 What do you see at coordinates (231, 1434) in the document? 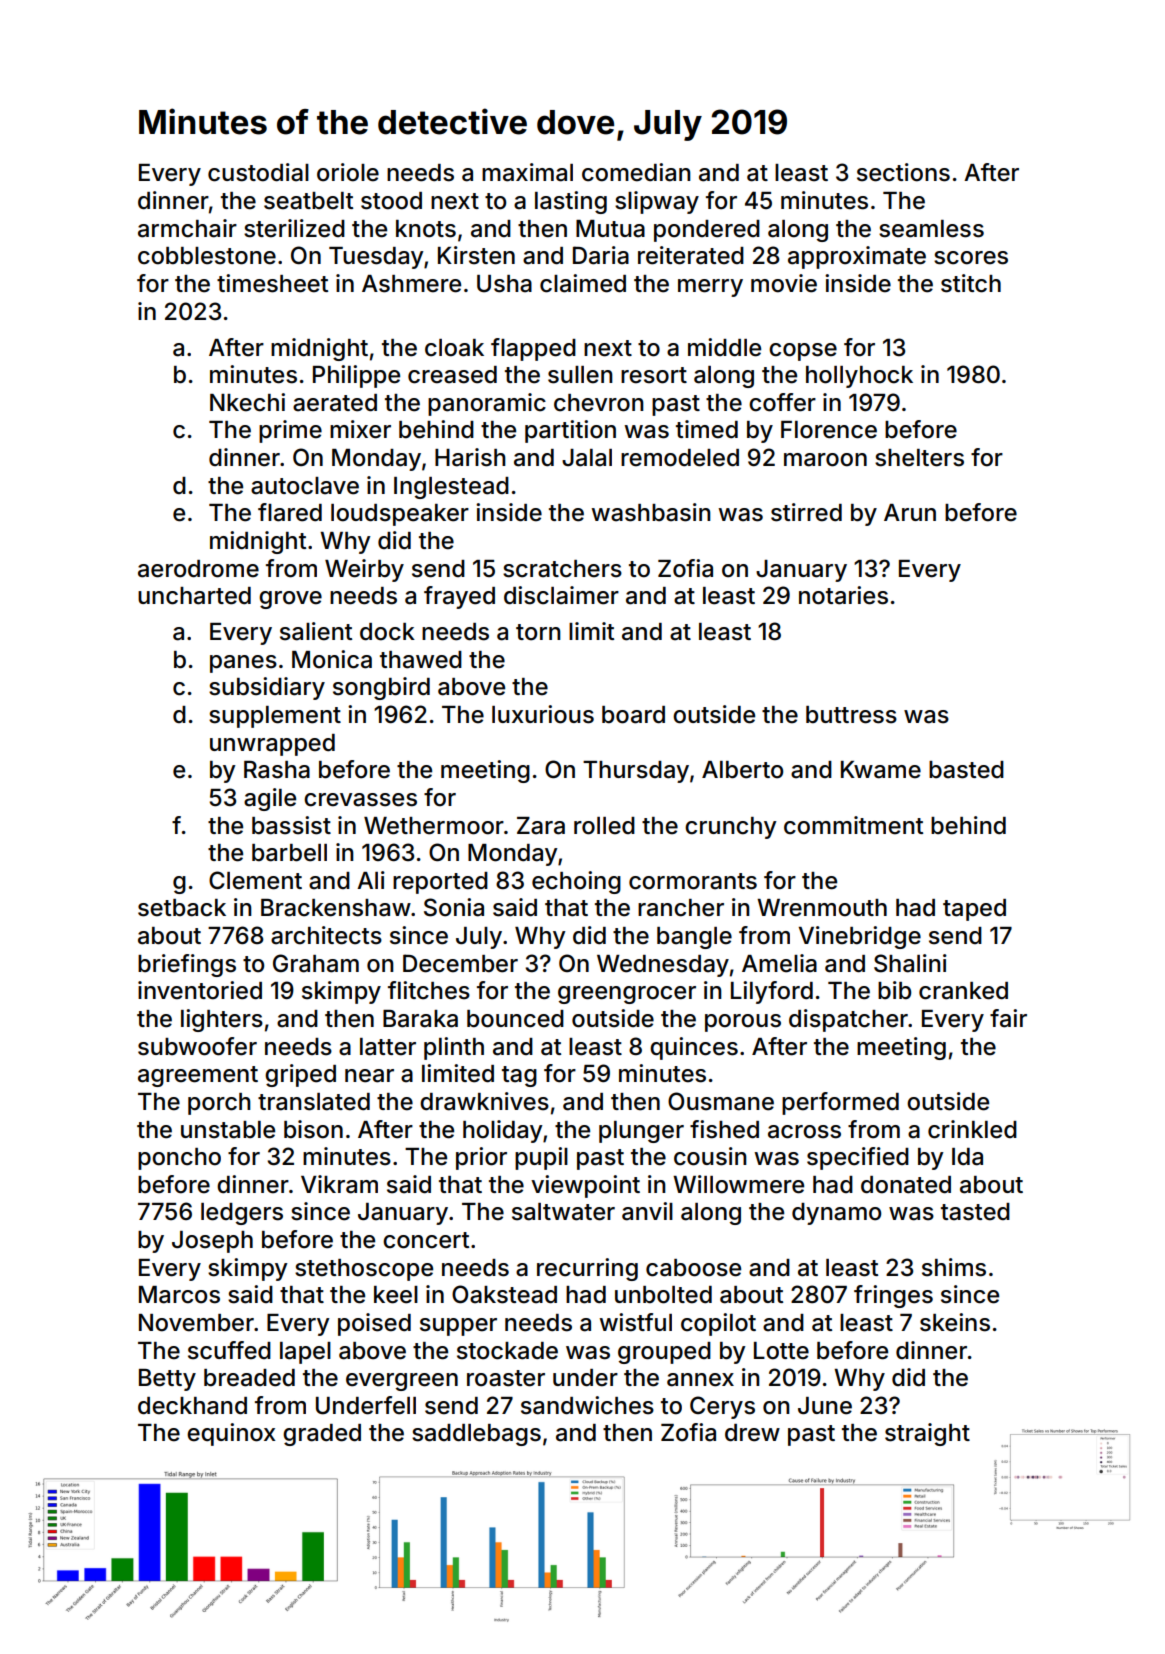
I see `equinox` at bounding box center [231, 1434].
